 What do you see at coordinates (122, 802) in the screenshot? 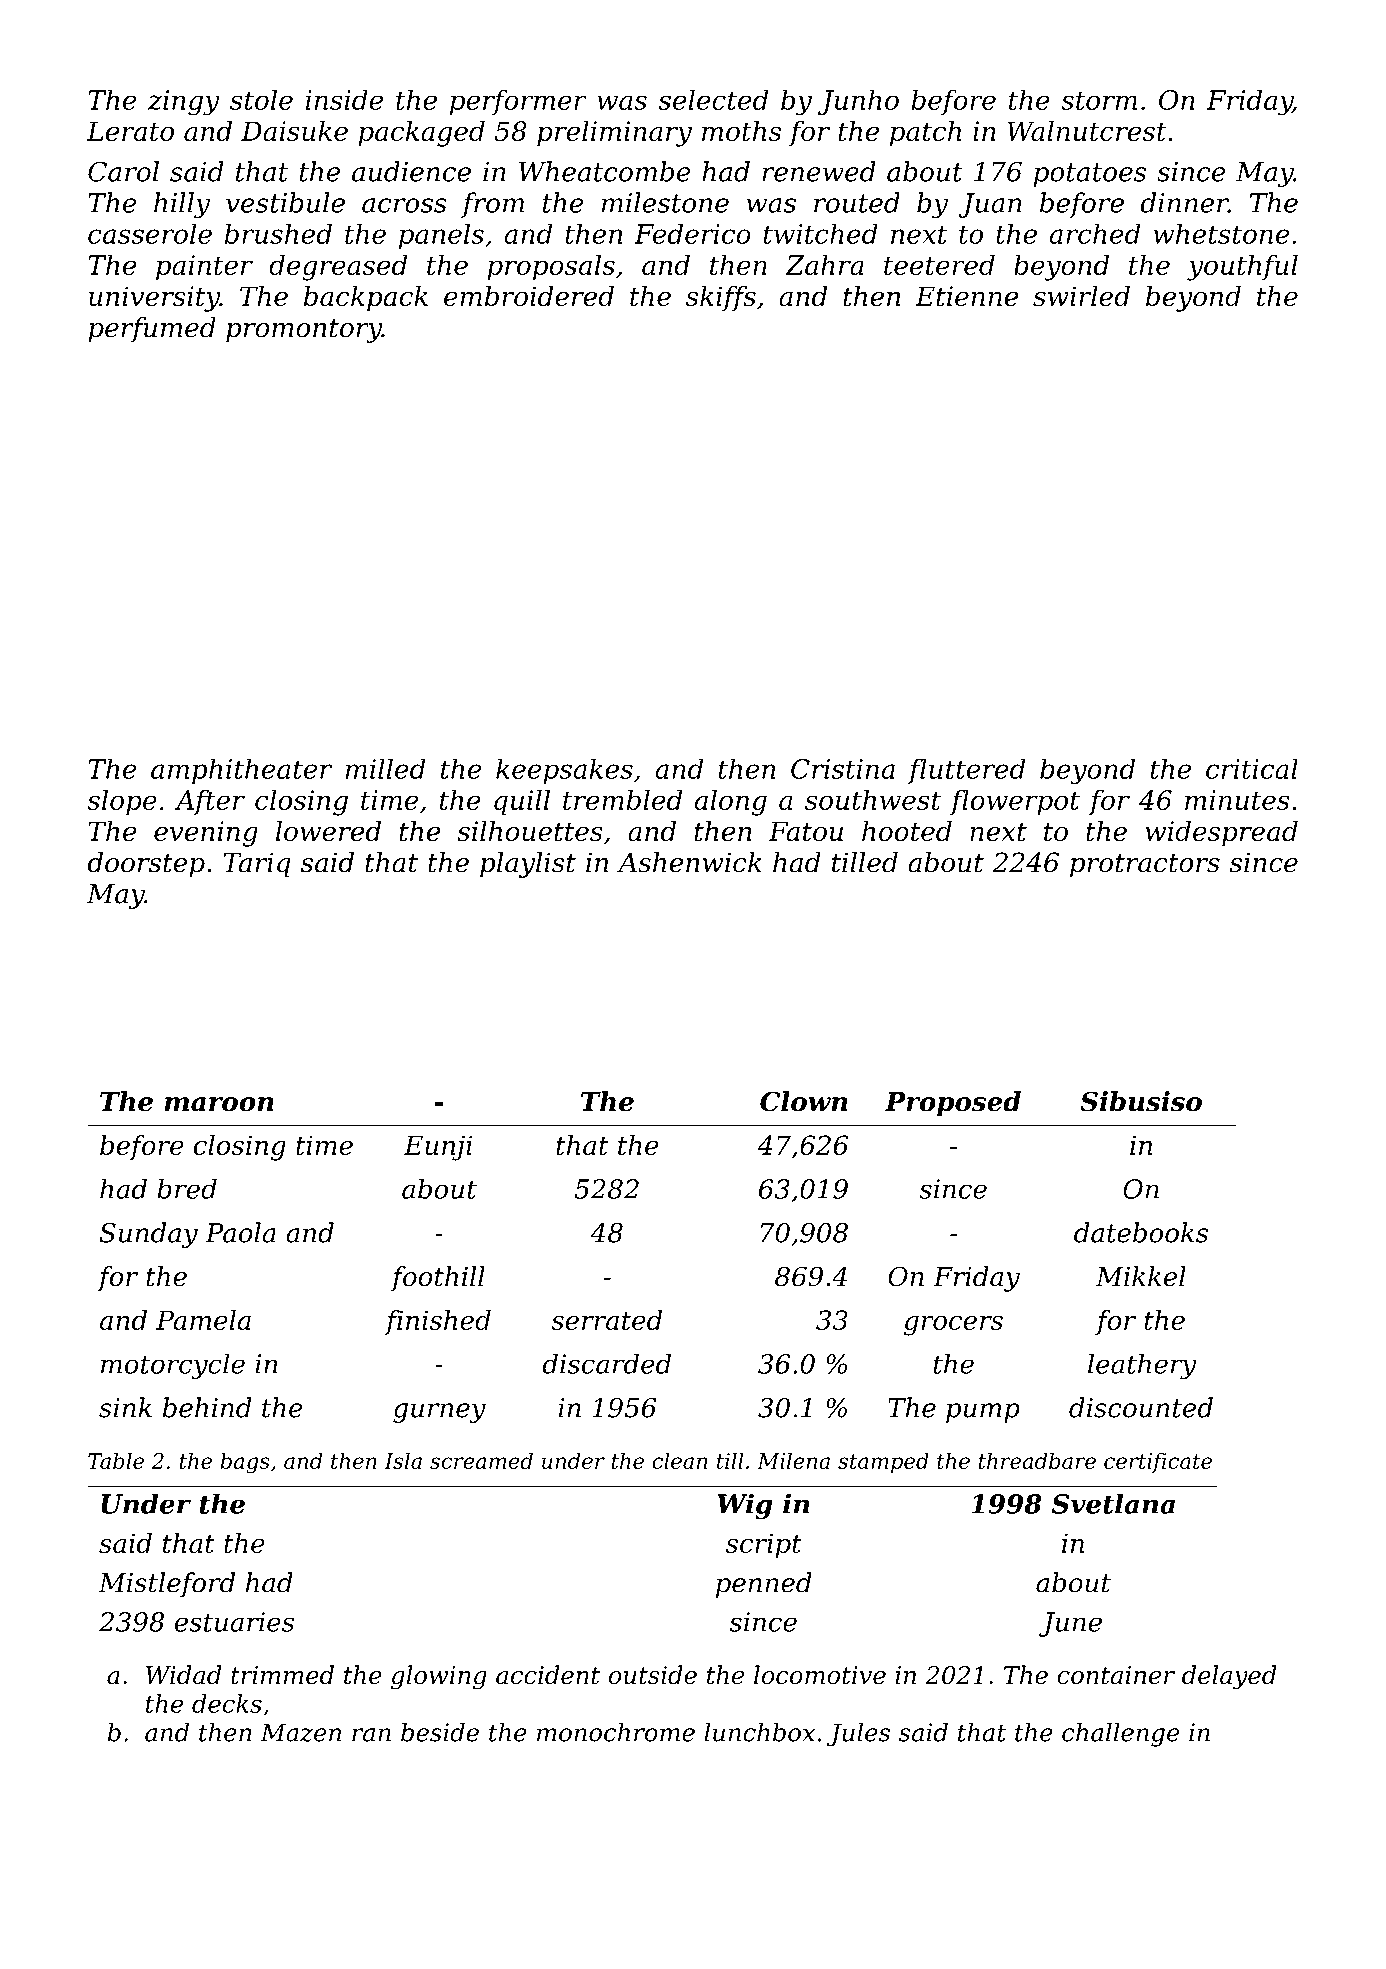
I see `slope` at bounding box center [122, 802].
